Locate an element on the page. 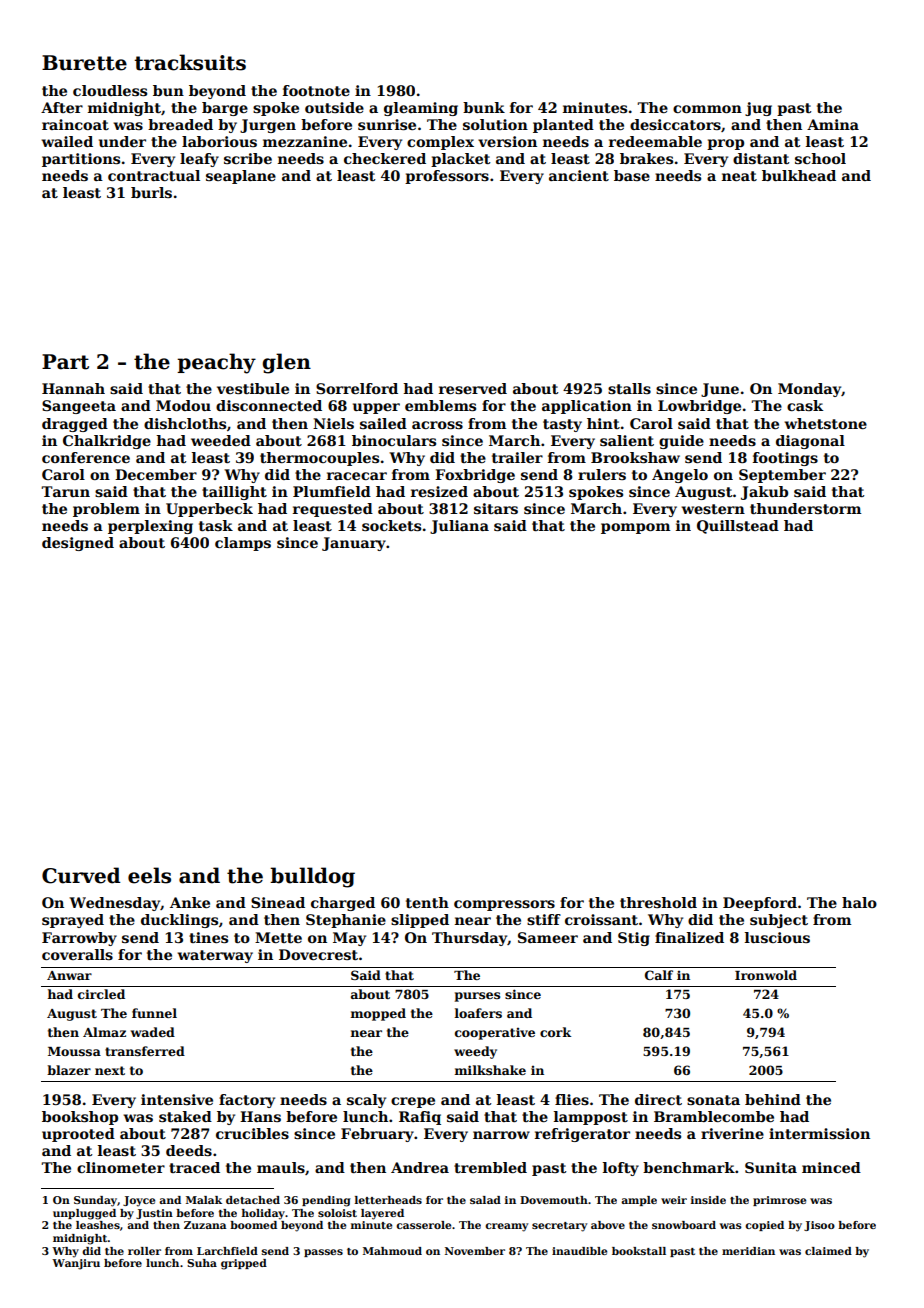  halo is located at coordinates (859, 902).
